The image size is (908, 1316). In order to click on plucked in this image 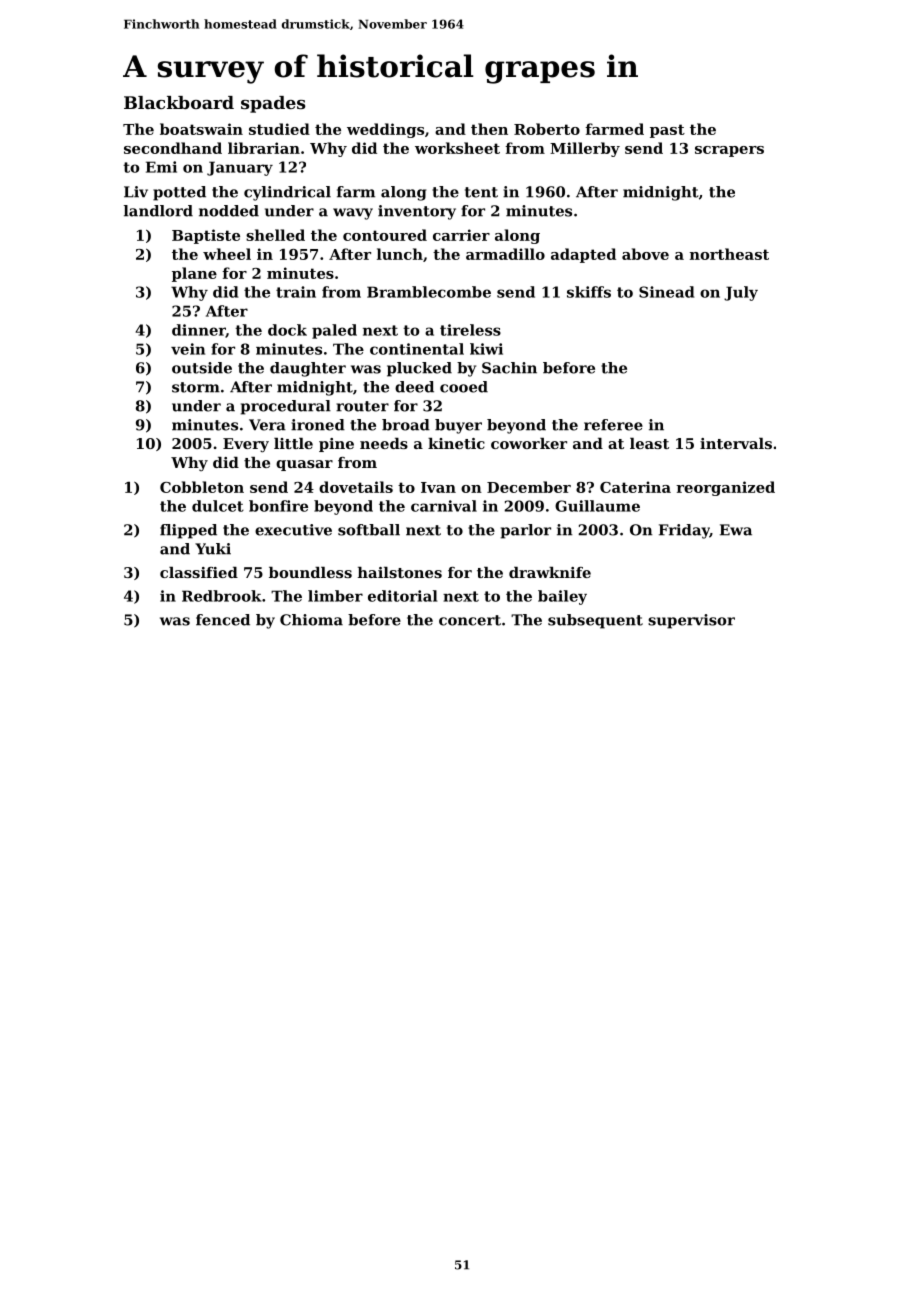, I will do `click(419, 369)`.
